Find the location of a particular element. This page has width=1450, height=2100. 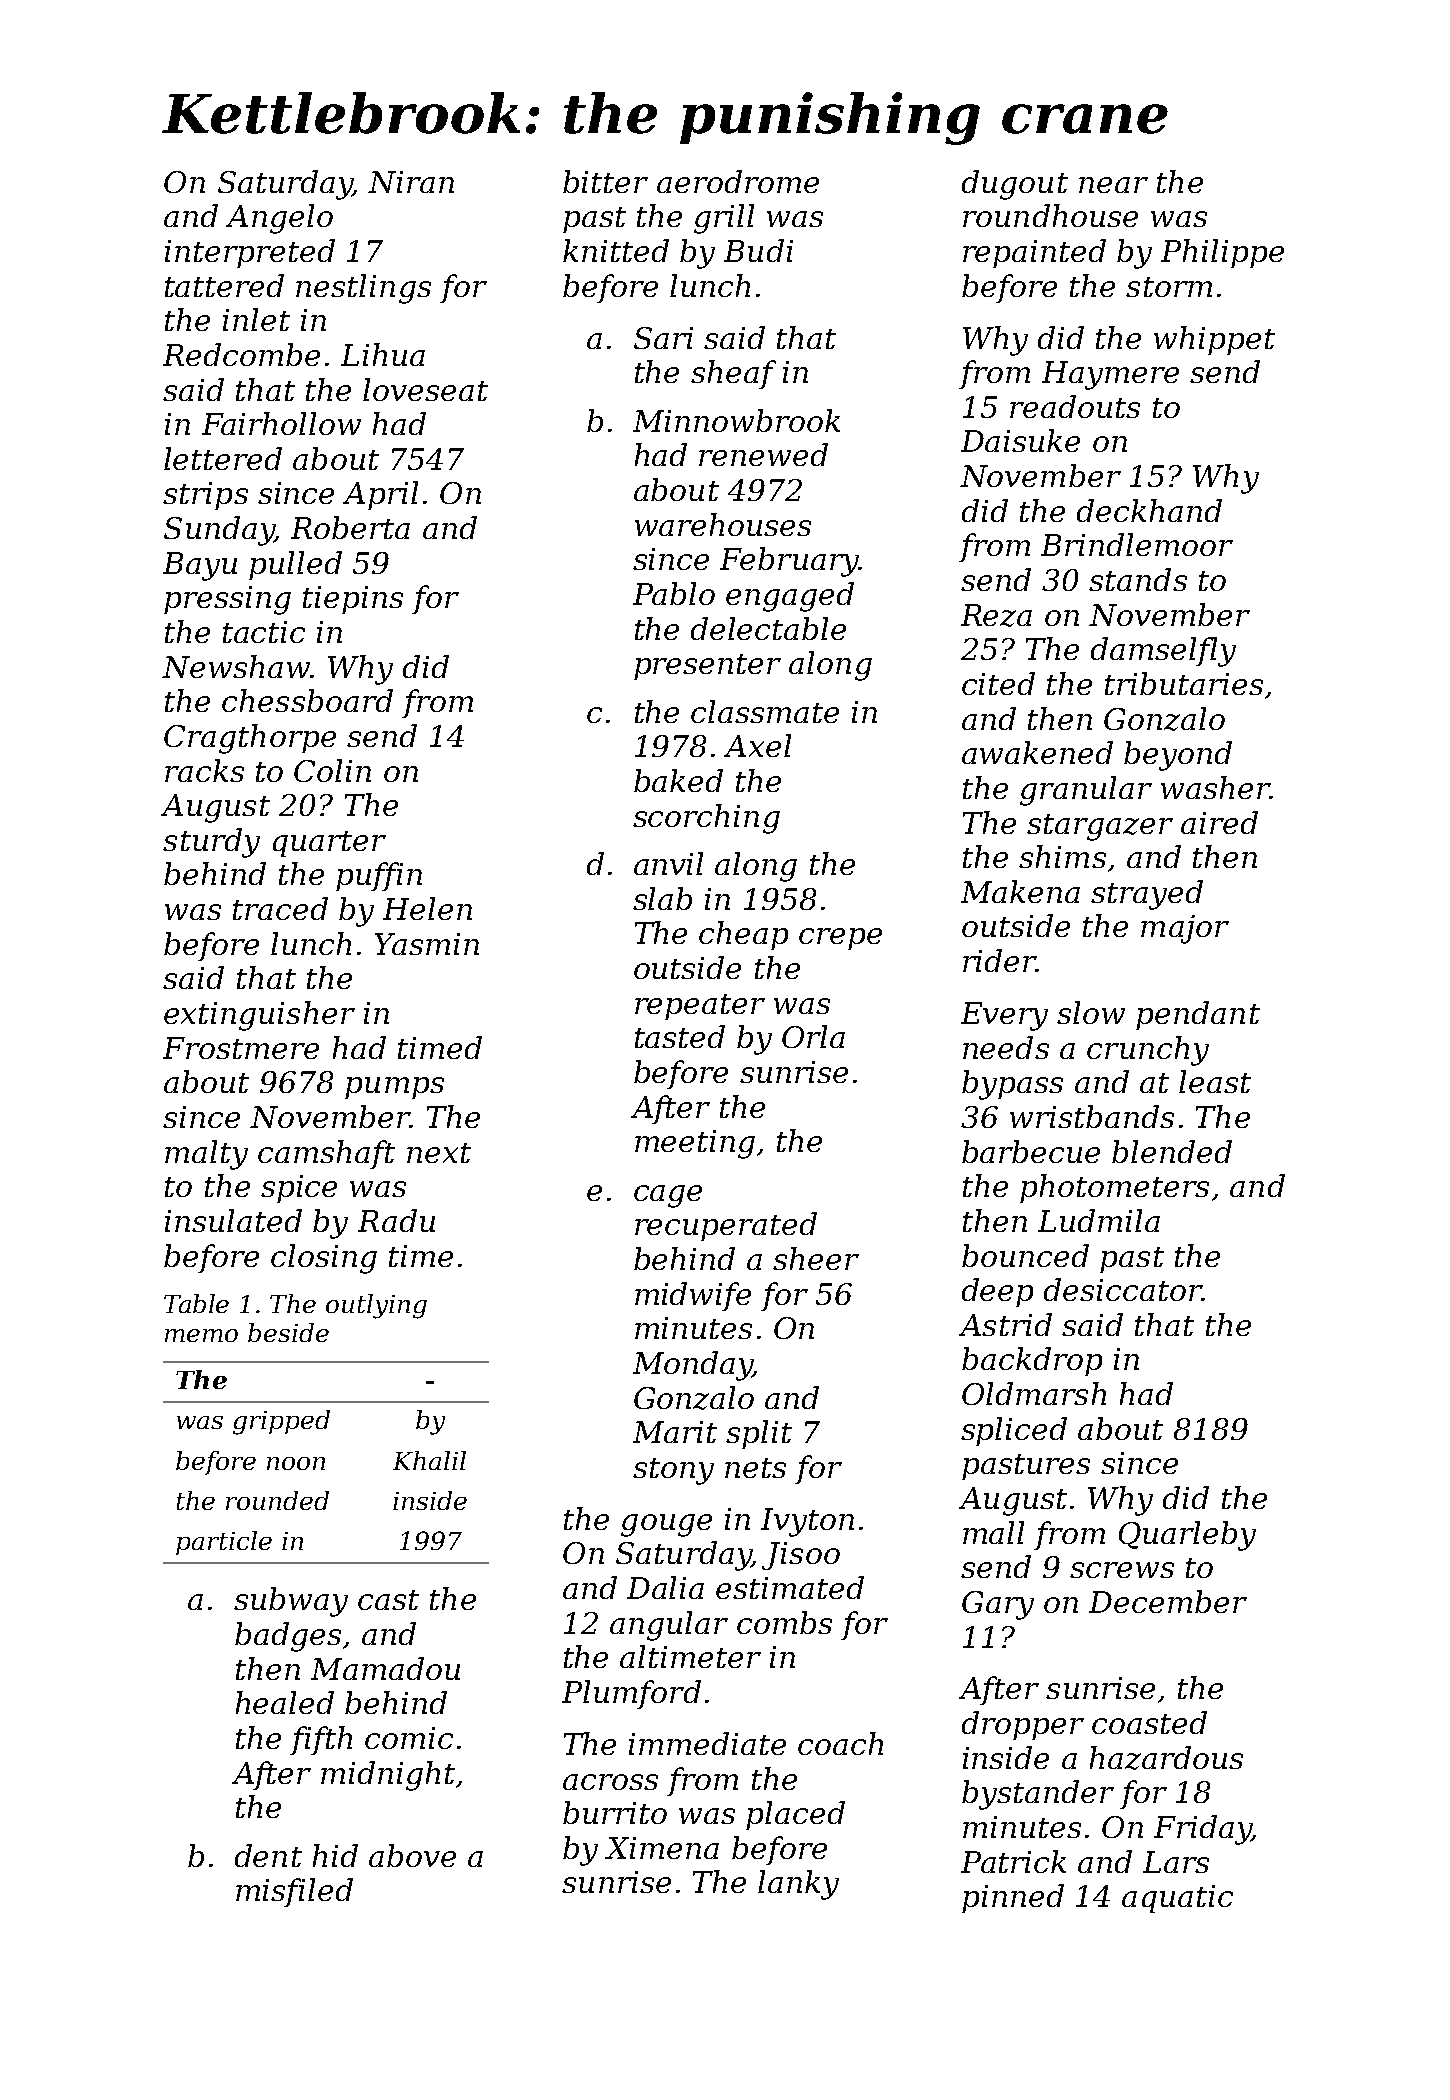

deckhand is located at coordinates (1149, 510).
